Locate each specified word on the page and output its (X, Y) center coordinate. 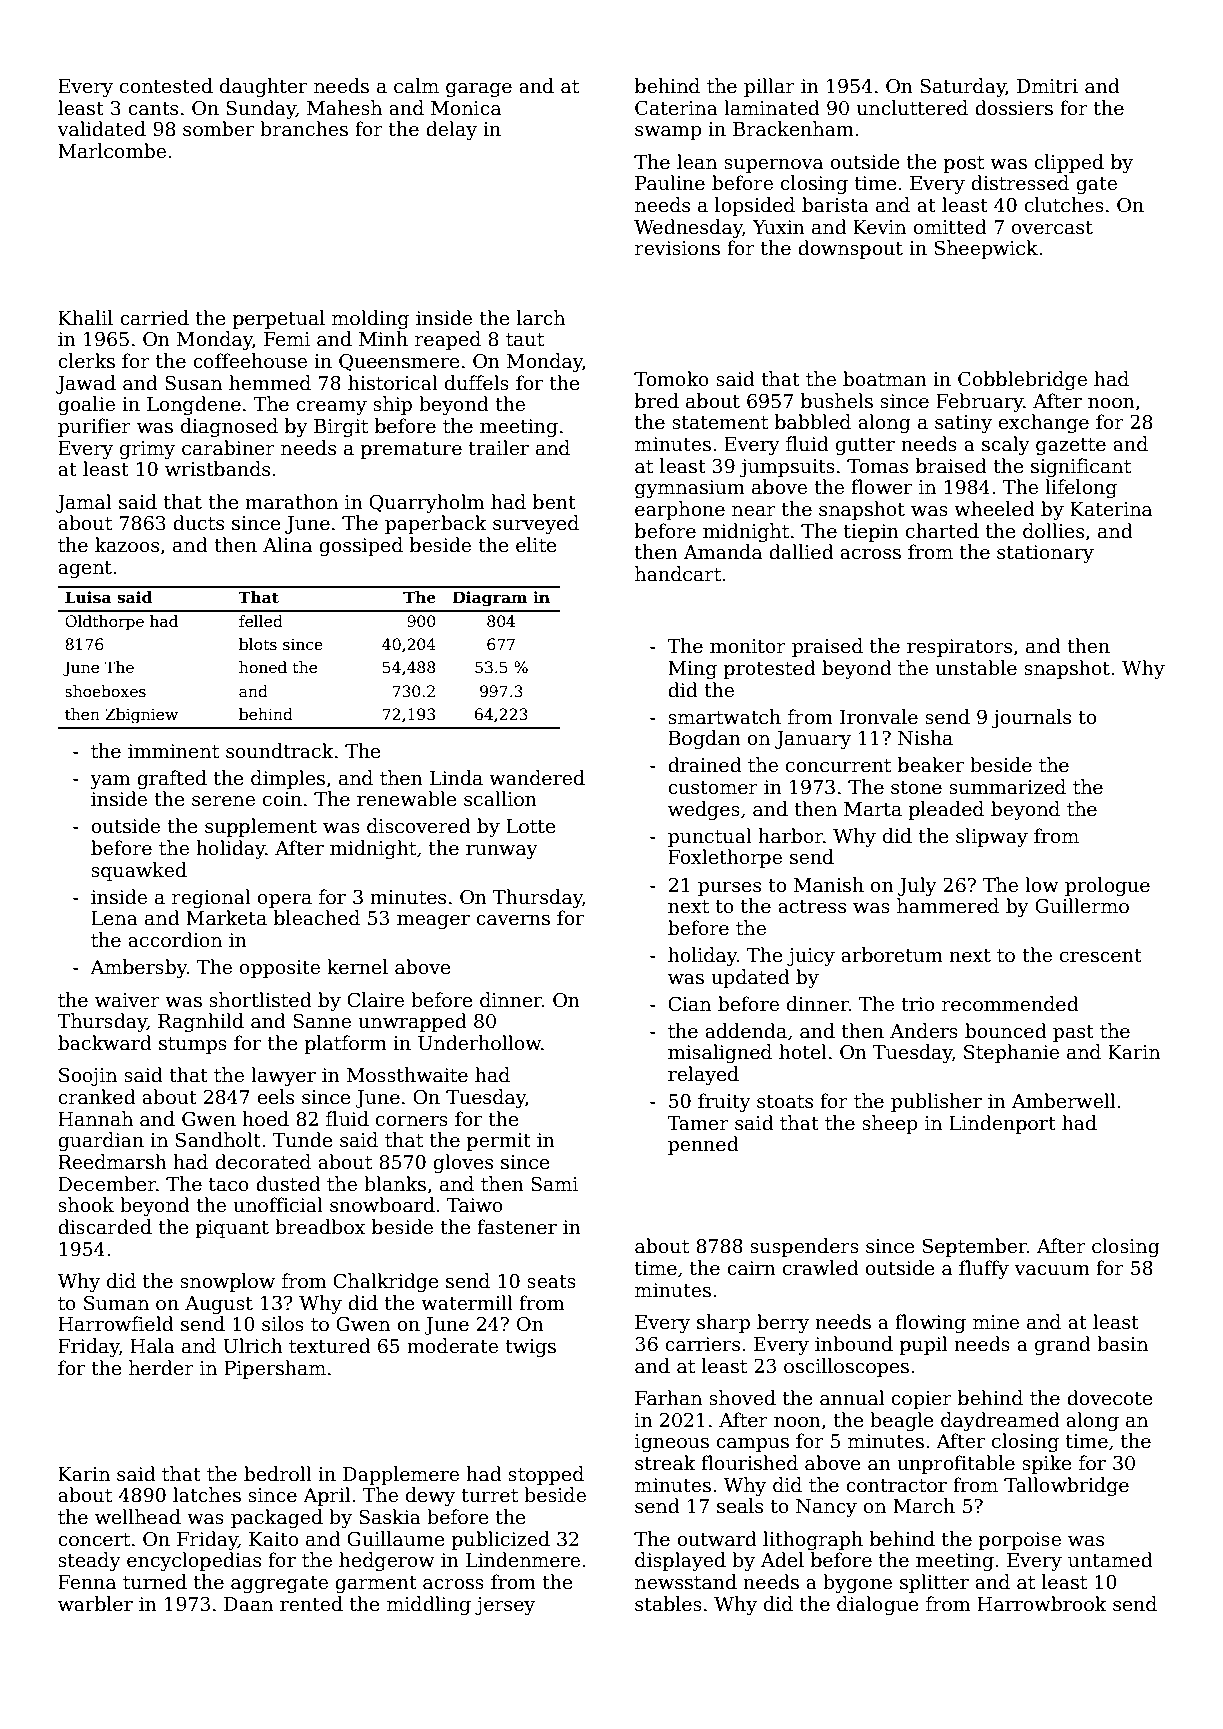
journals (1031, 718)
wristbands (217, 469)
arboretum (892, 955)
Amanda (723, 552)
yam (110, 782)
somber (218, 129)
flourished (749, 1463)
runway (502, 852)
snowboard (382, 1205)
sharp (723, 1323)
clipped (1069, 163)
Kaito (273, 1539)
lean (697, 162)
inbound (854, 1344)
